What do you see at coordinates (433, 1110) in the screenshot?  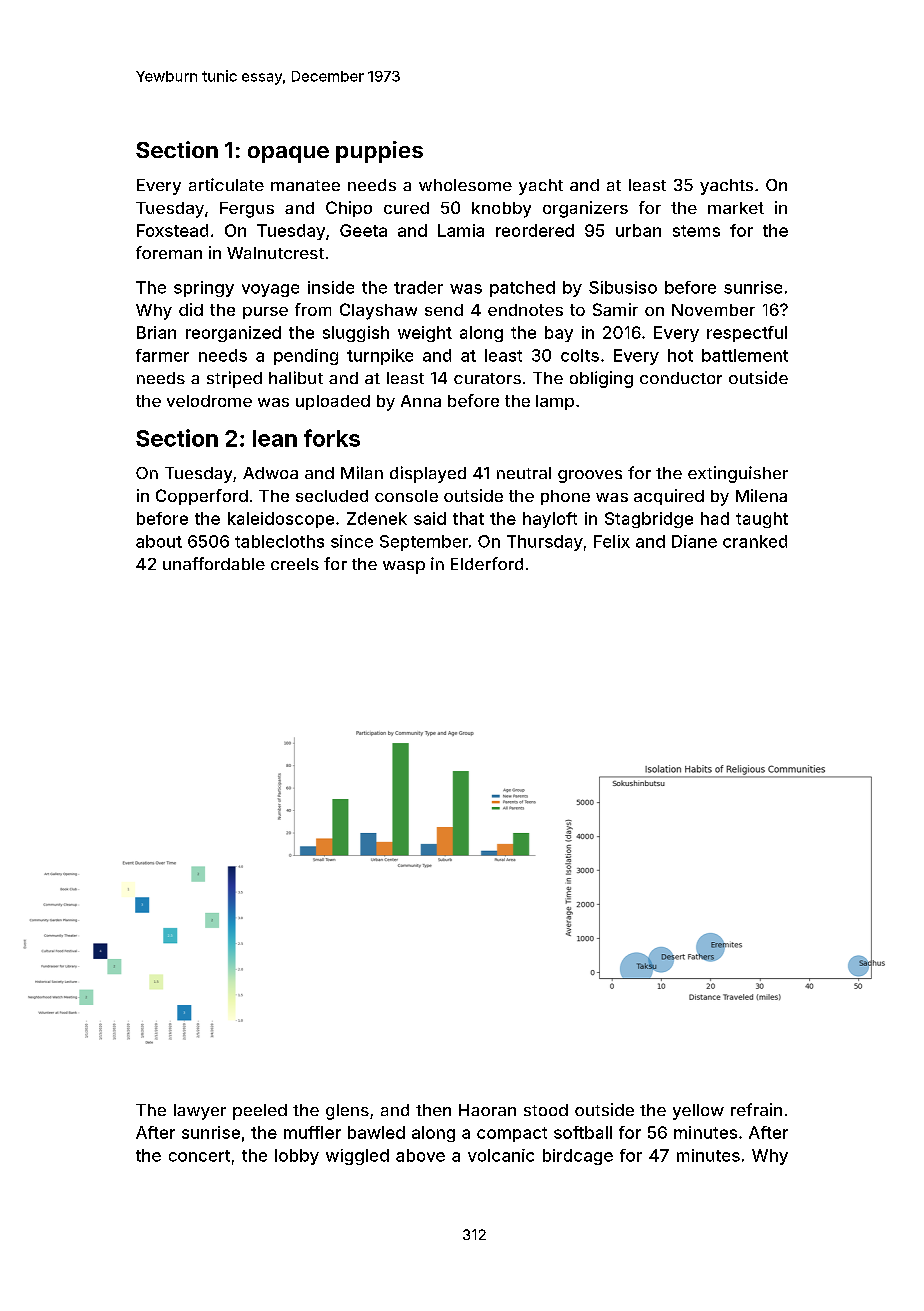 I see `then` at bounding box center [433, 1110].
